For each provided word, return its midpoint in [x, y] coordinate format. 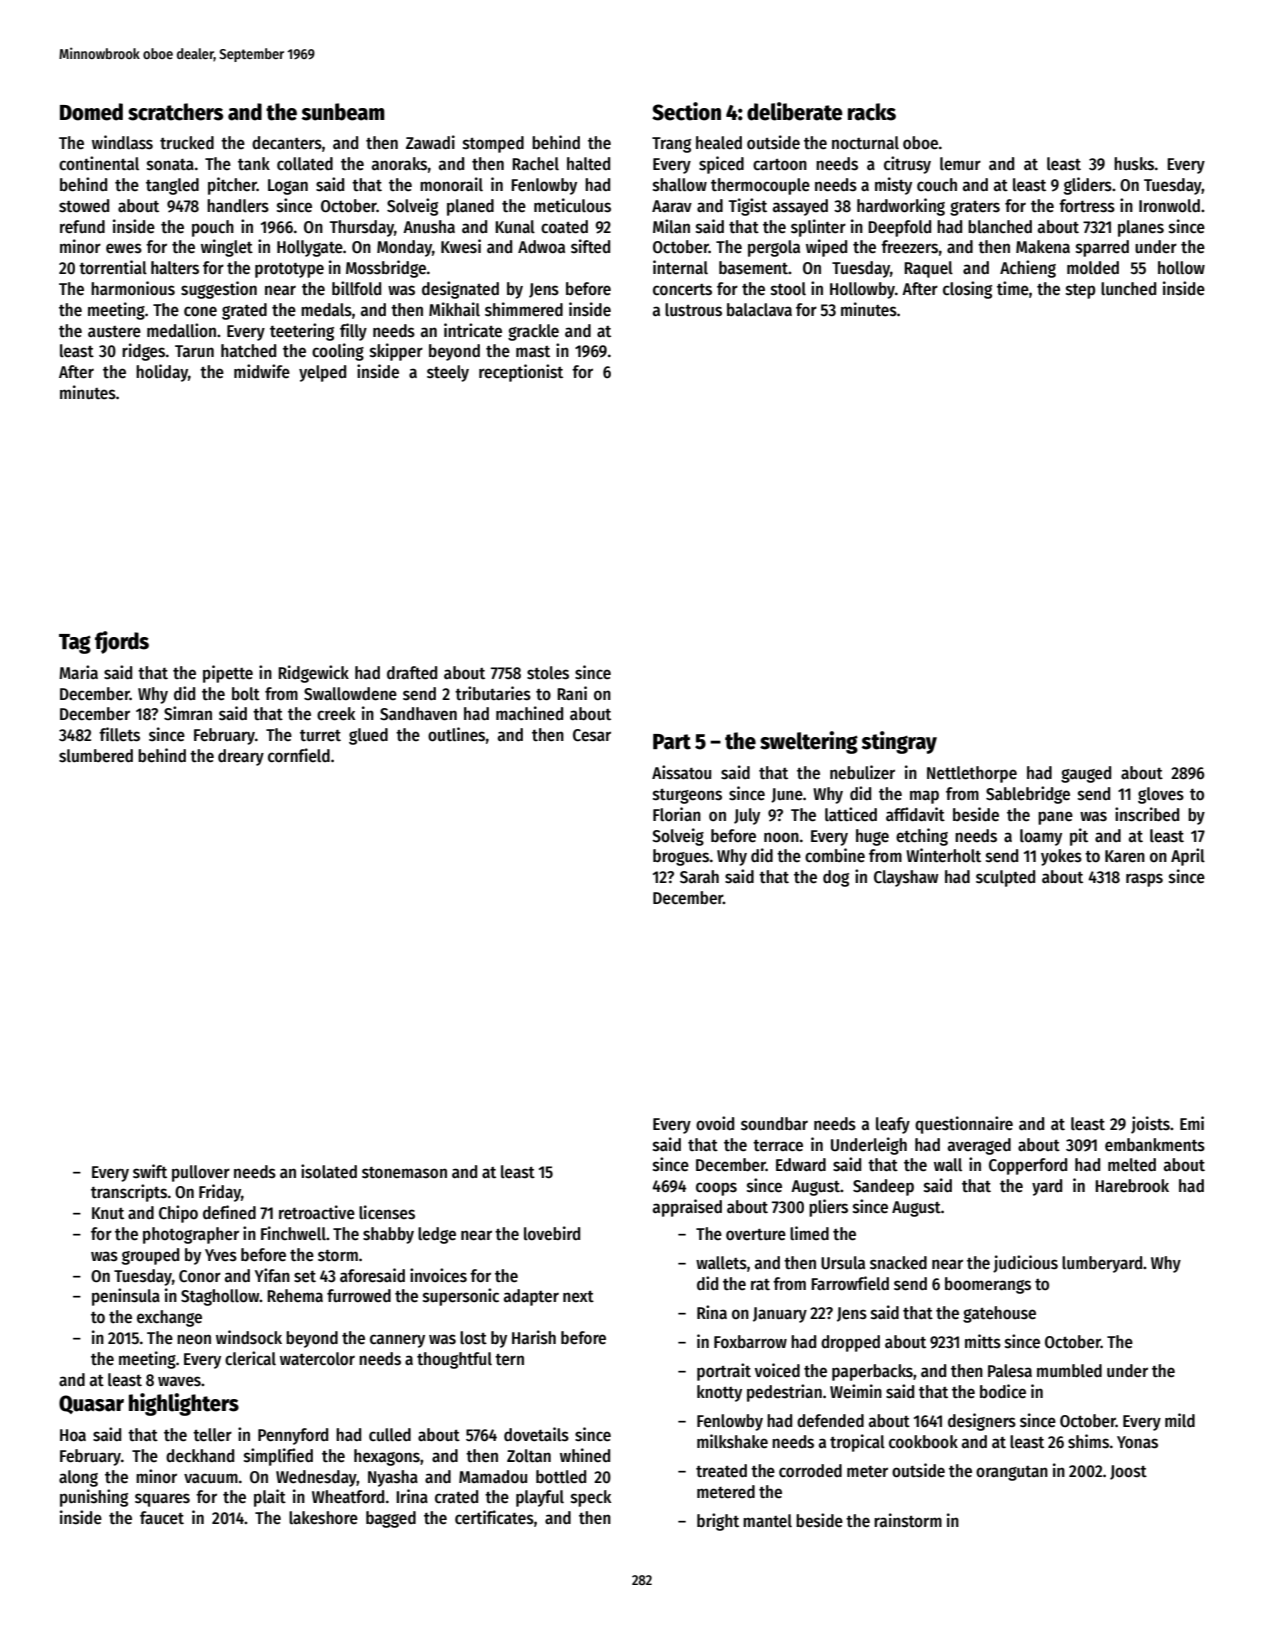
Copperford [1028, 1166]
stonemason [404, 1173]
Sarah [699, 877]
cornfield [299, 755]
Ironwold [1169, 206]
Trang [671, 145]
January [780, 1315]
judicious [1025, 1264]
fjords [122, 642]
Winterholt [943, 855]
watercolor [317, 1359]
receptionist [521, 373]
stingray [899, 742]
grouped [150, 1256]
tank [254, 163]
